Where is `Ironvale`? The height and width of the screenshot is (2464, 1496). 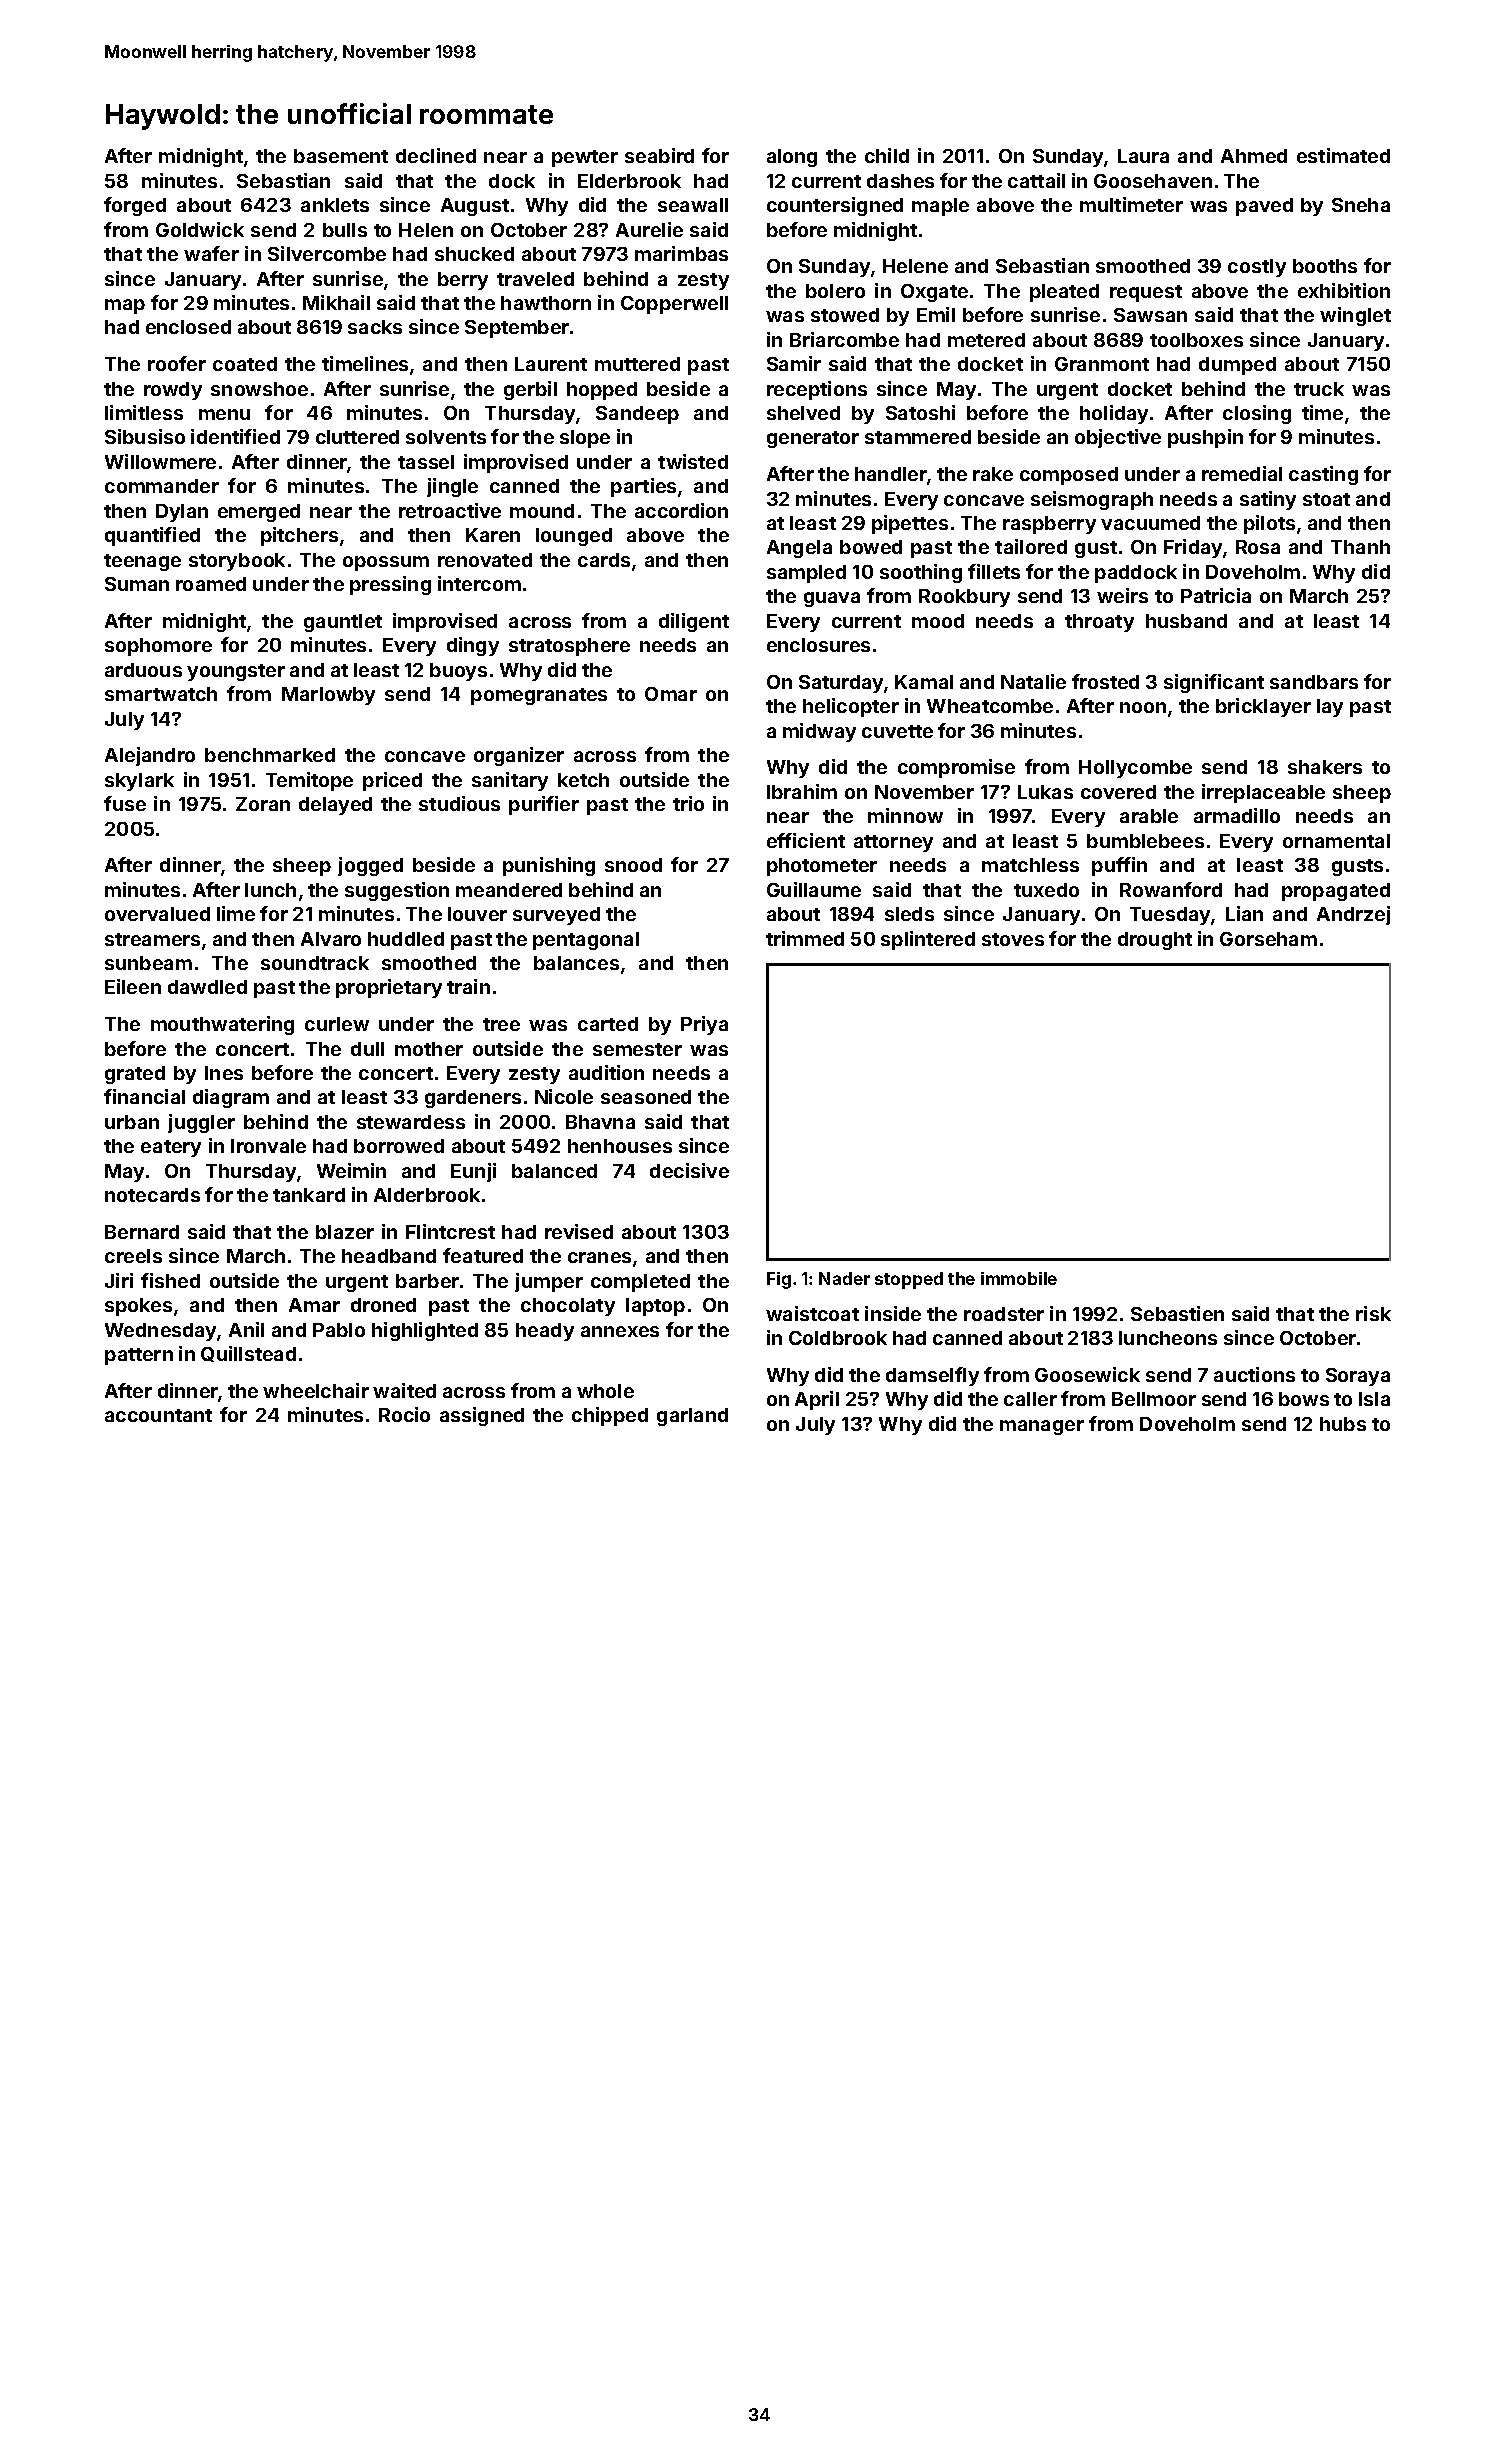
Ironvale is located at coordinates (268, 1146).
